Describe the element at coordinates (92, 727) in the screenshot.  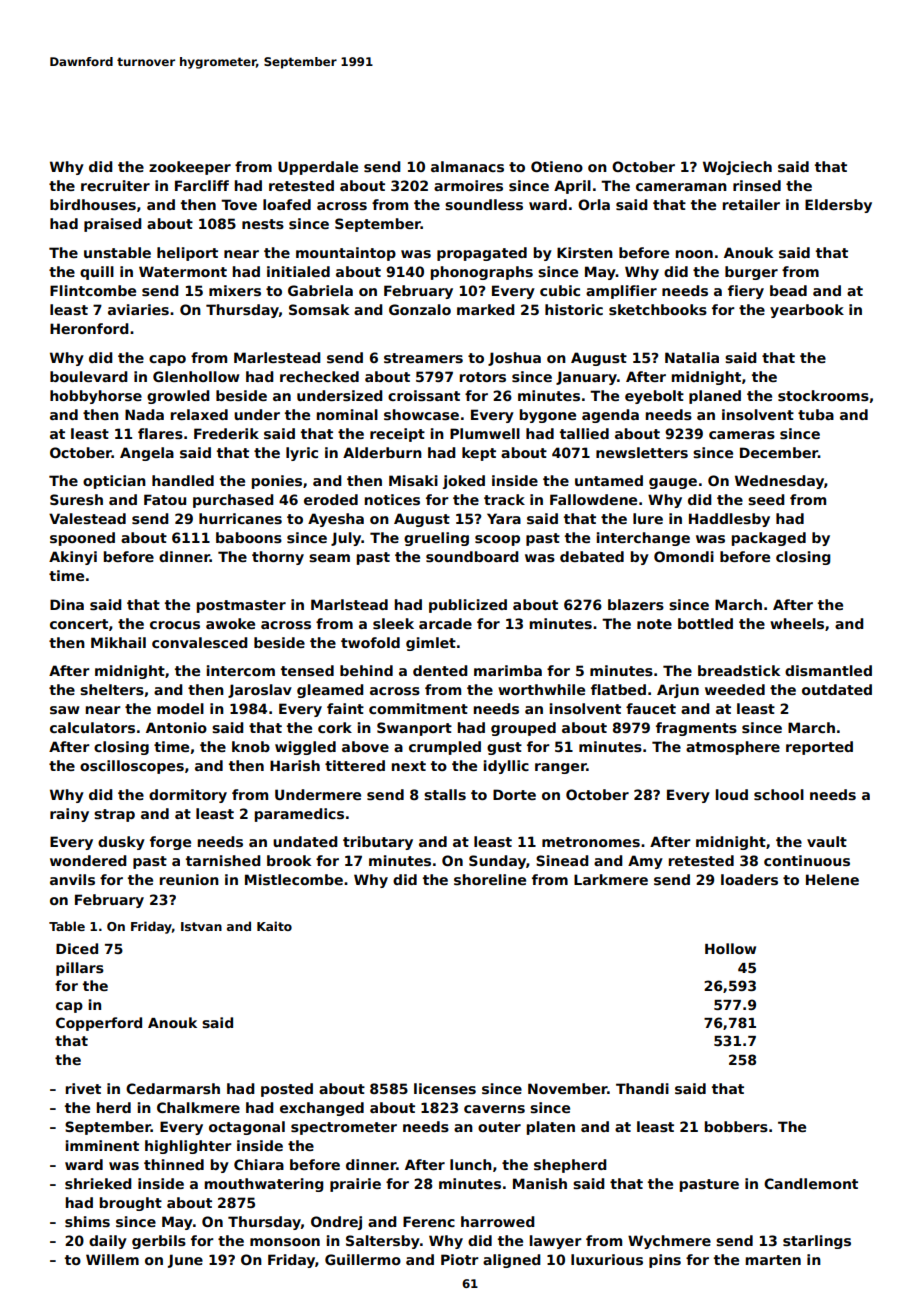
I see `calculators` at that location.
